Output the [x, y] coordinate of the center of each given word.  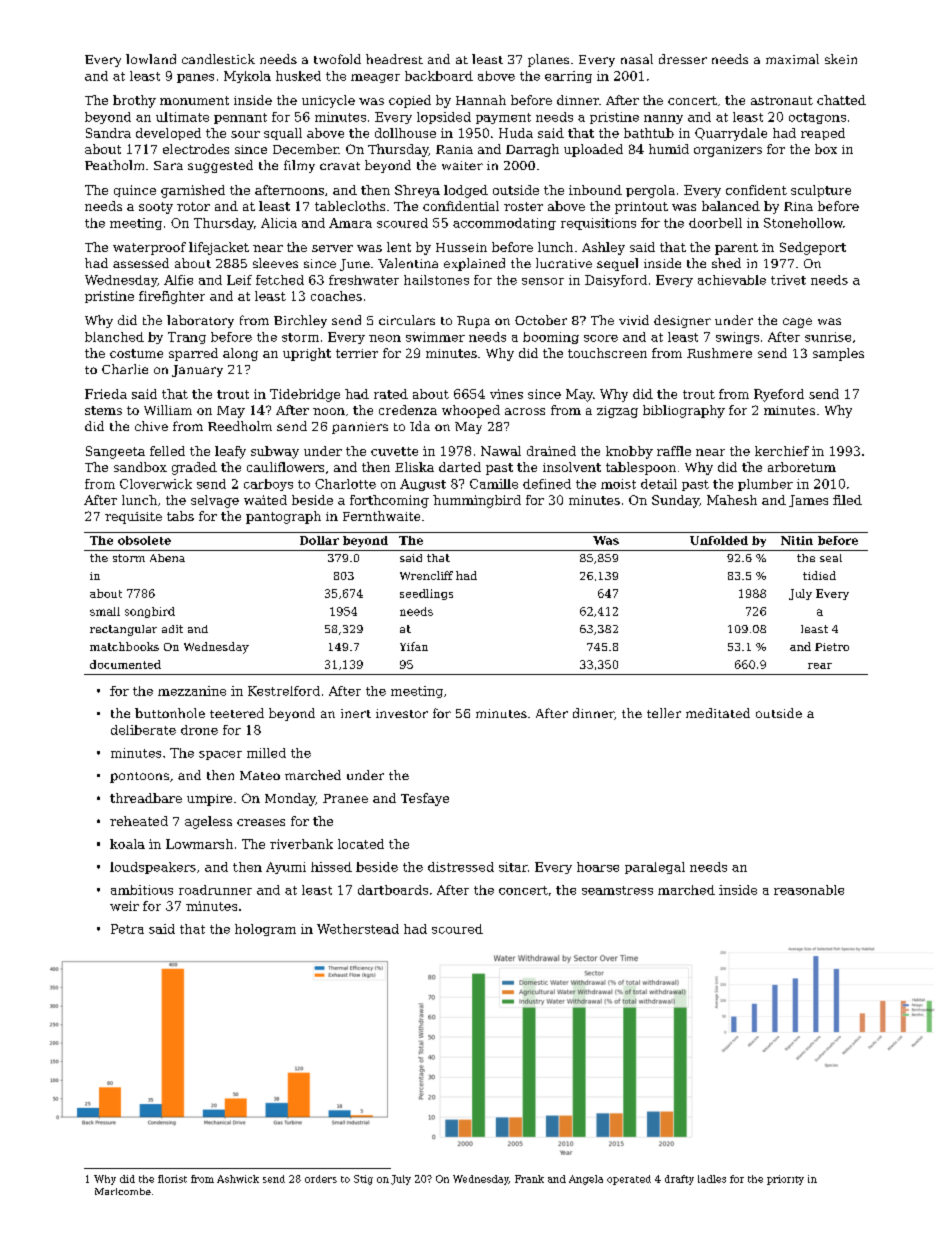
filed [847, 500]
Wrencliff [426, 575]
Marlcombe [123, 1191]
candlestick [218, 59]
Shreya [417, 191]
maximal [792, 59]
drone [199, 730]
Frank [529, 1179]
